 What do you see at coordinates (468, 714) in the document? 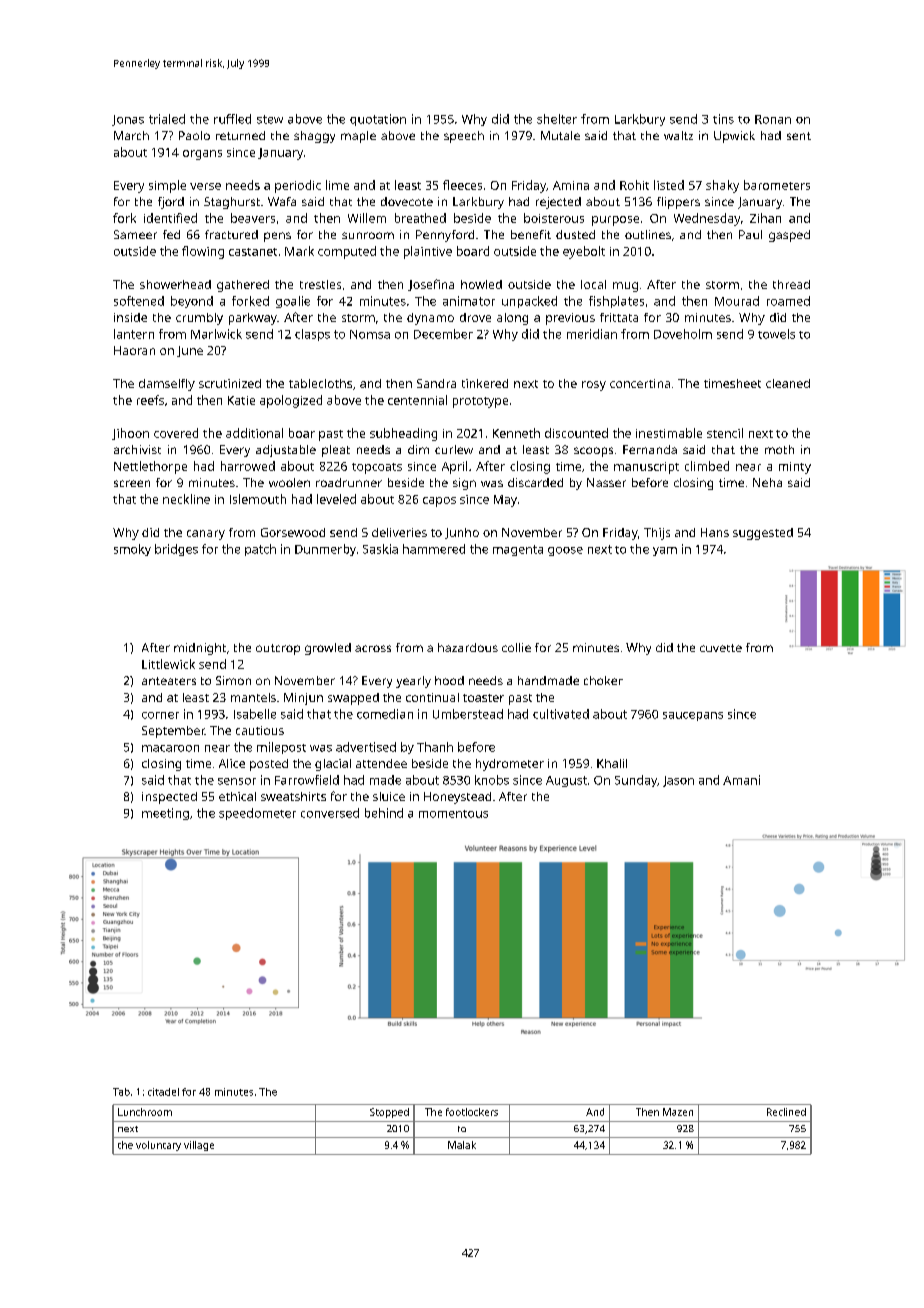
I see `Umberstead` at bounding box center [468, 714].
